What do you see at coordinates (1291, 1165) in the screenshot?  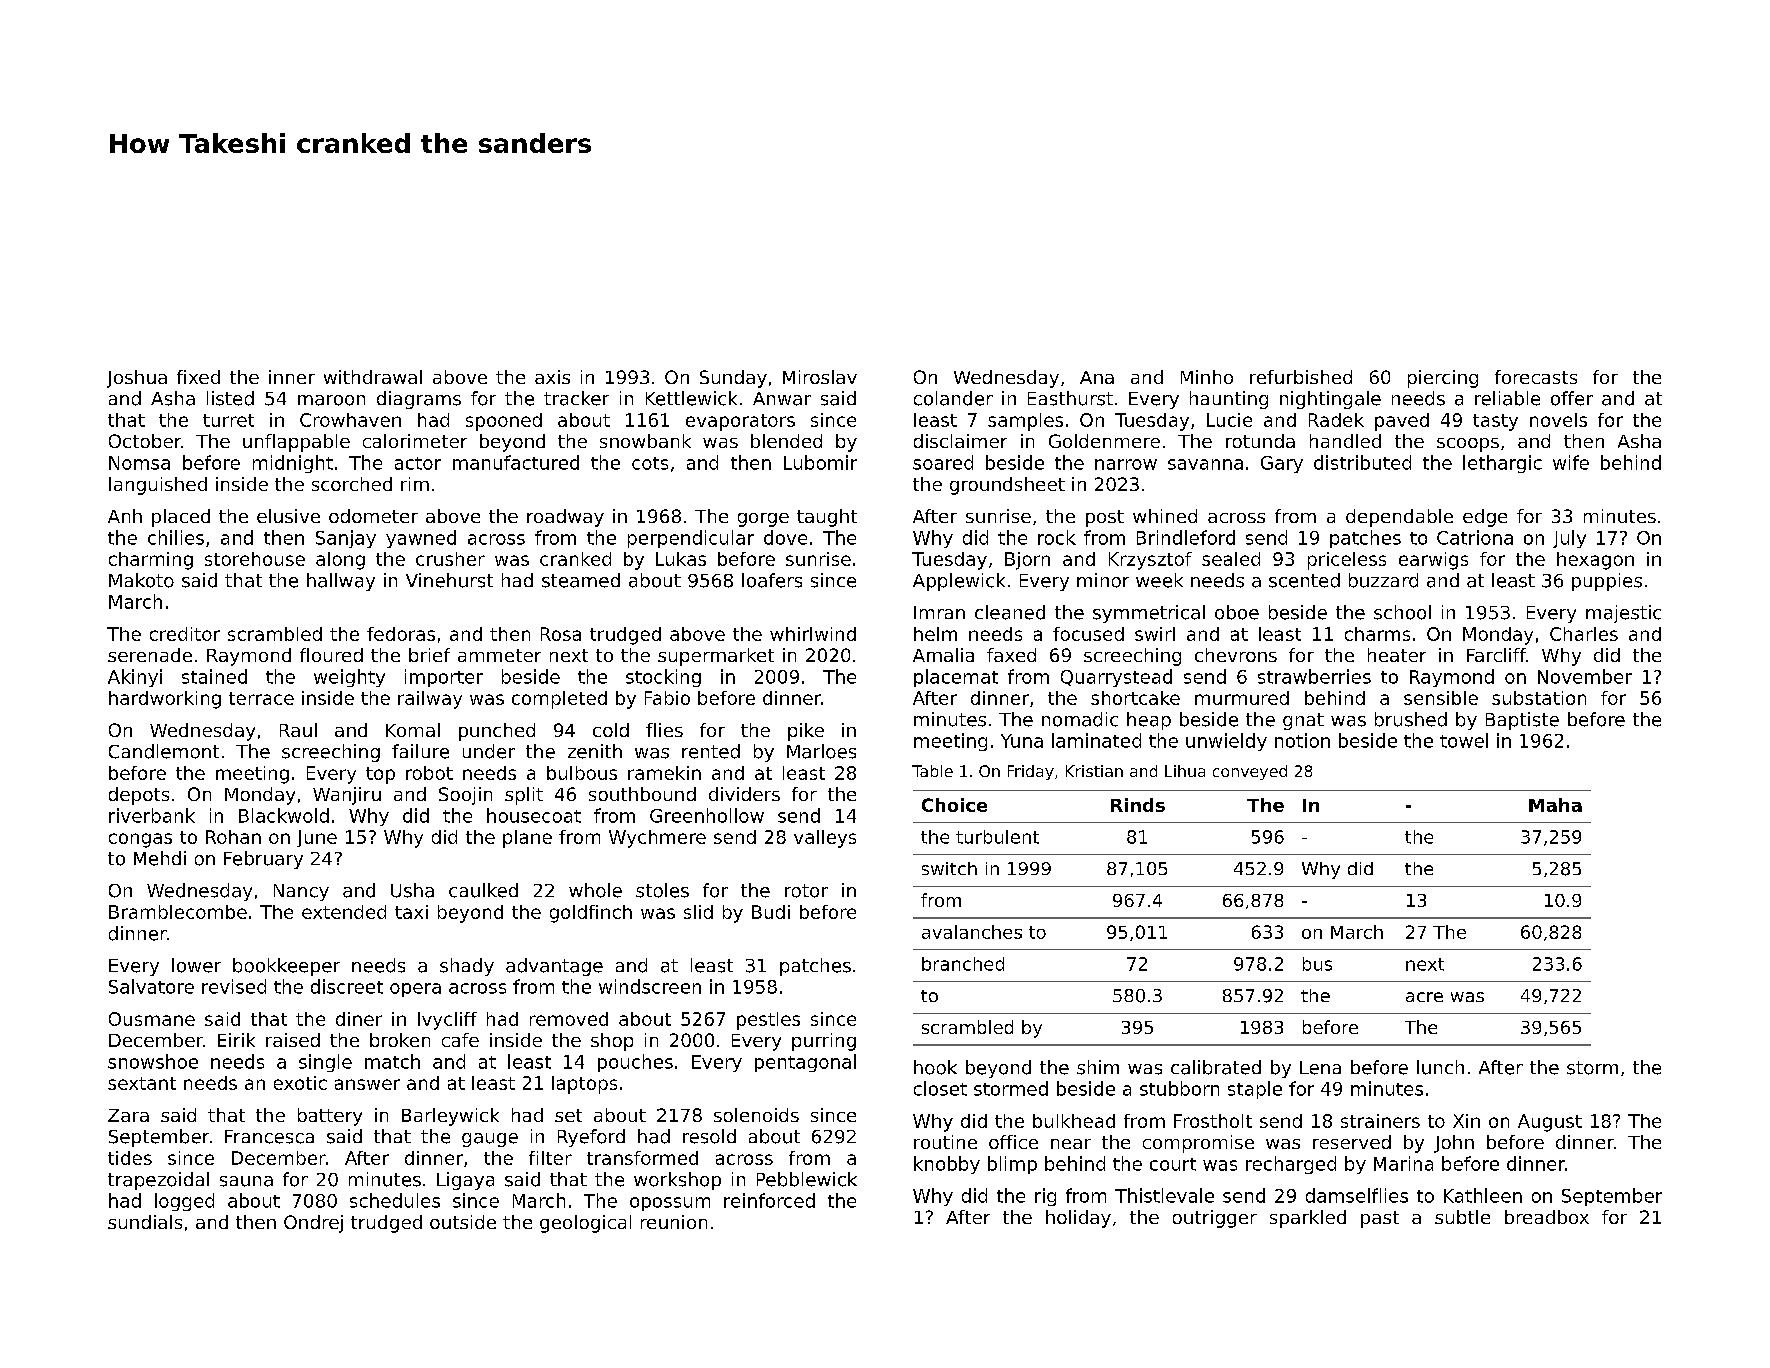 I see `recharged` at bounding box center [1291, 1165].
